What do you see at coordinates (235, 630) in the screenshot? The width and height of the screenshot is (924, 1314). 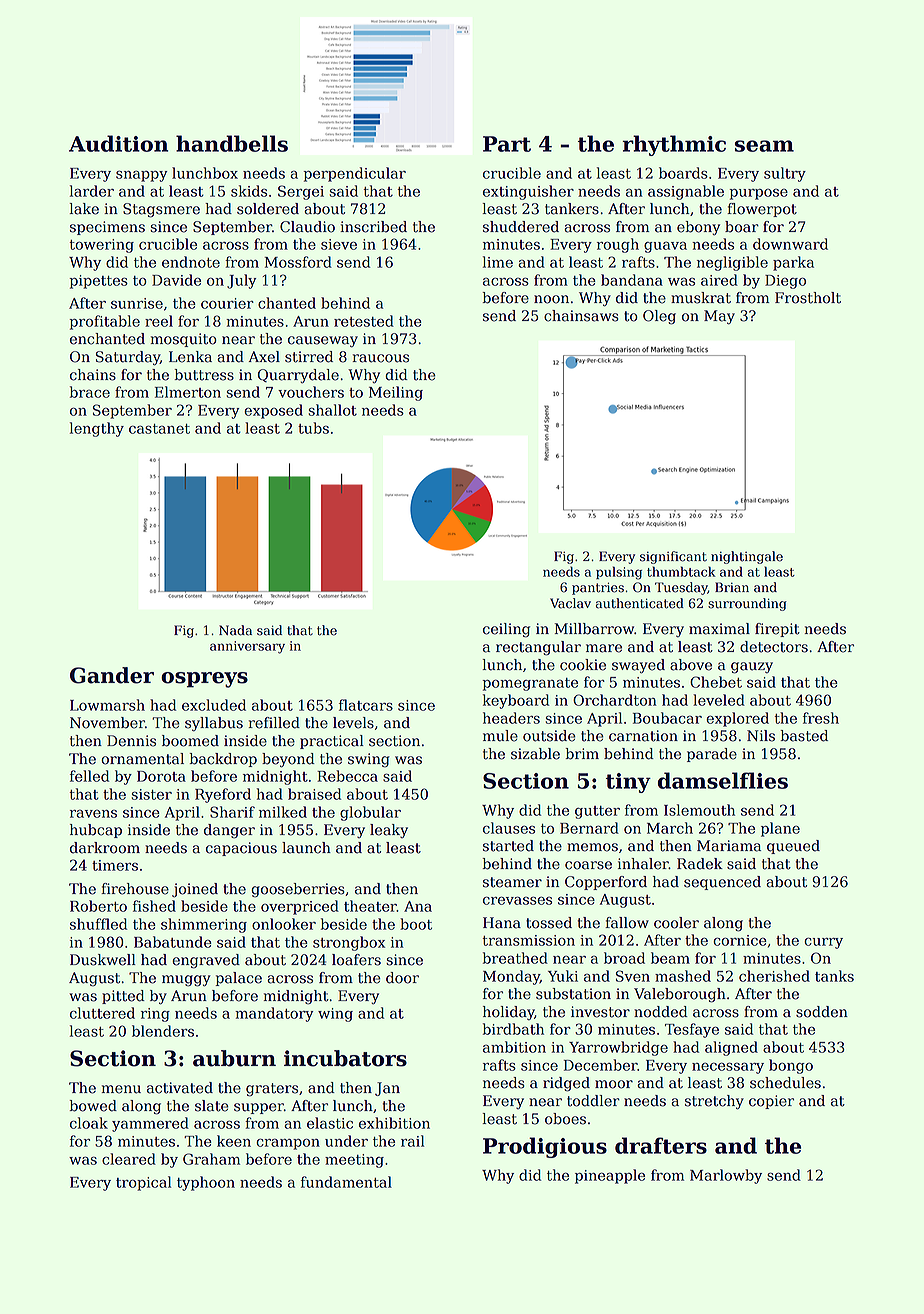 I see `Nada` at bounding box center [235, 630].
